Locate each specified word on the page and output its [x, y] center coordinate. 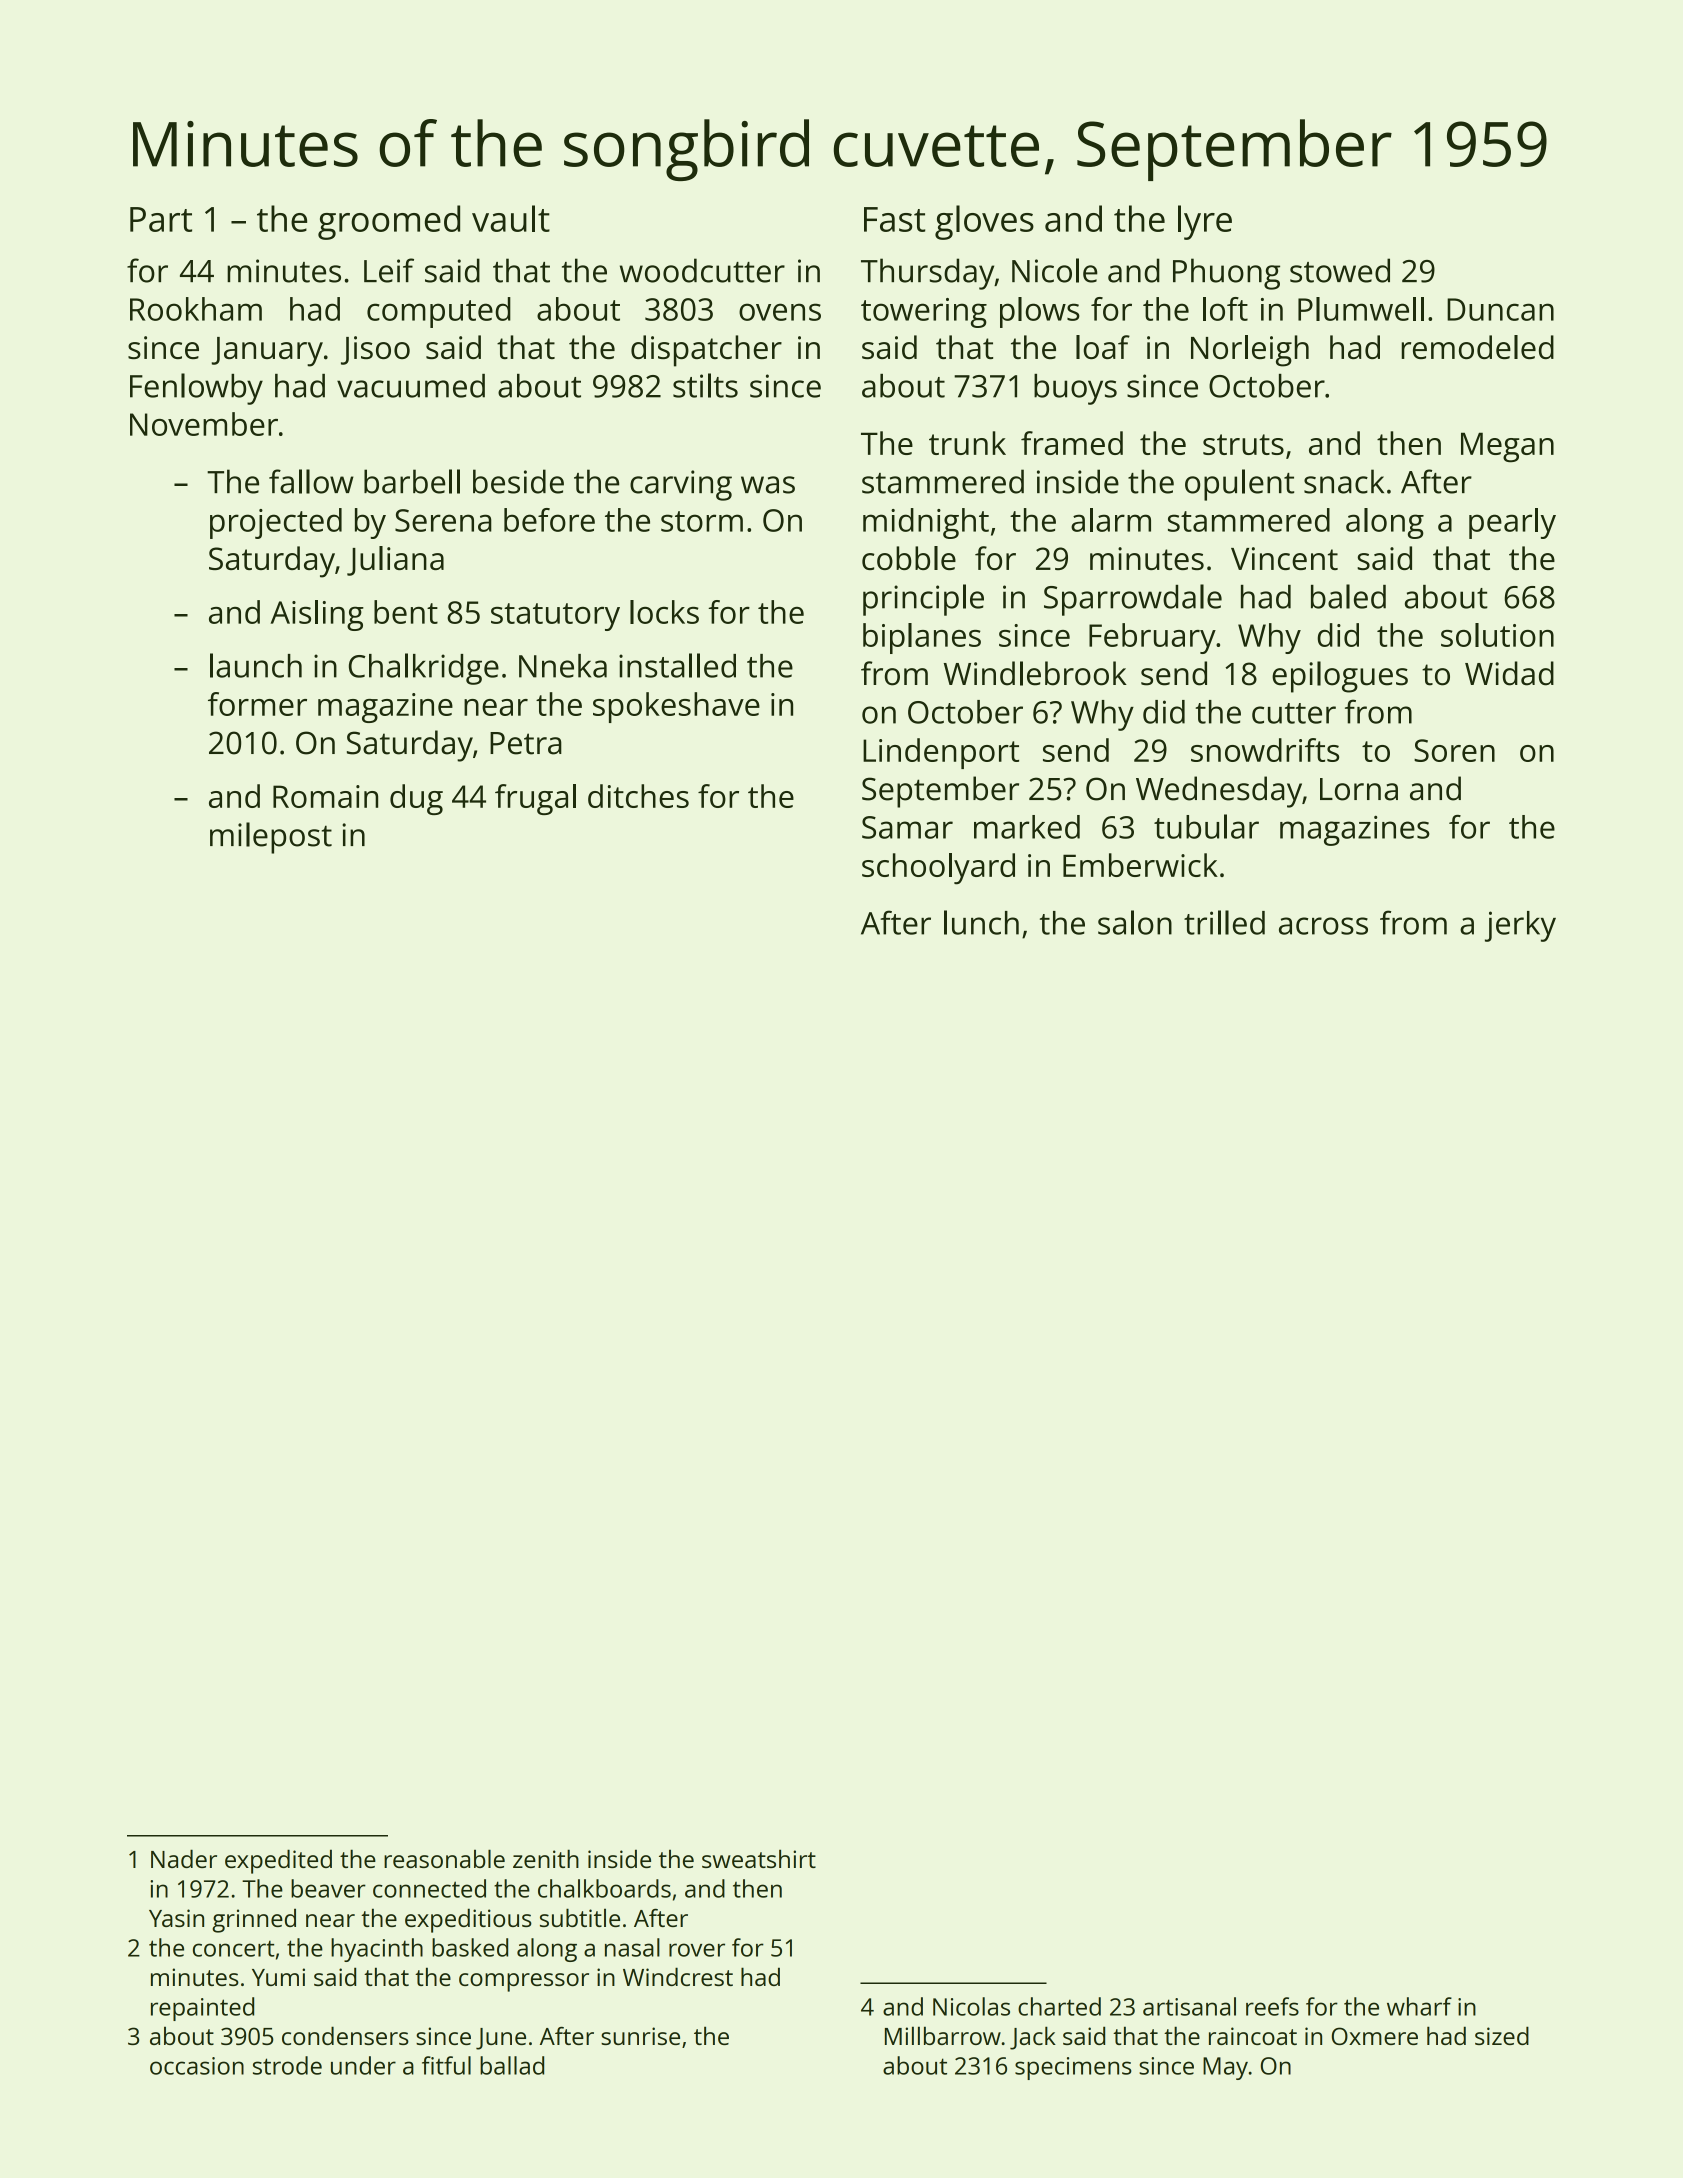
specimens [1073, 2068]
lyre [1205, 222]
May [1225, 2068]
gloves [984, 222]
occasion [197, 2066]
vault [511, 218]
